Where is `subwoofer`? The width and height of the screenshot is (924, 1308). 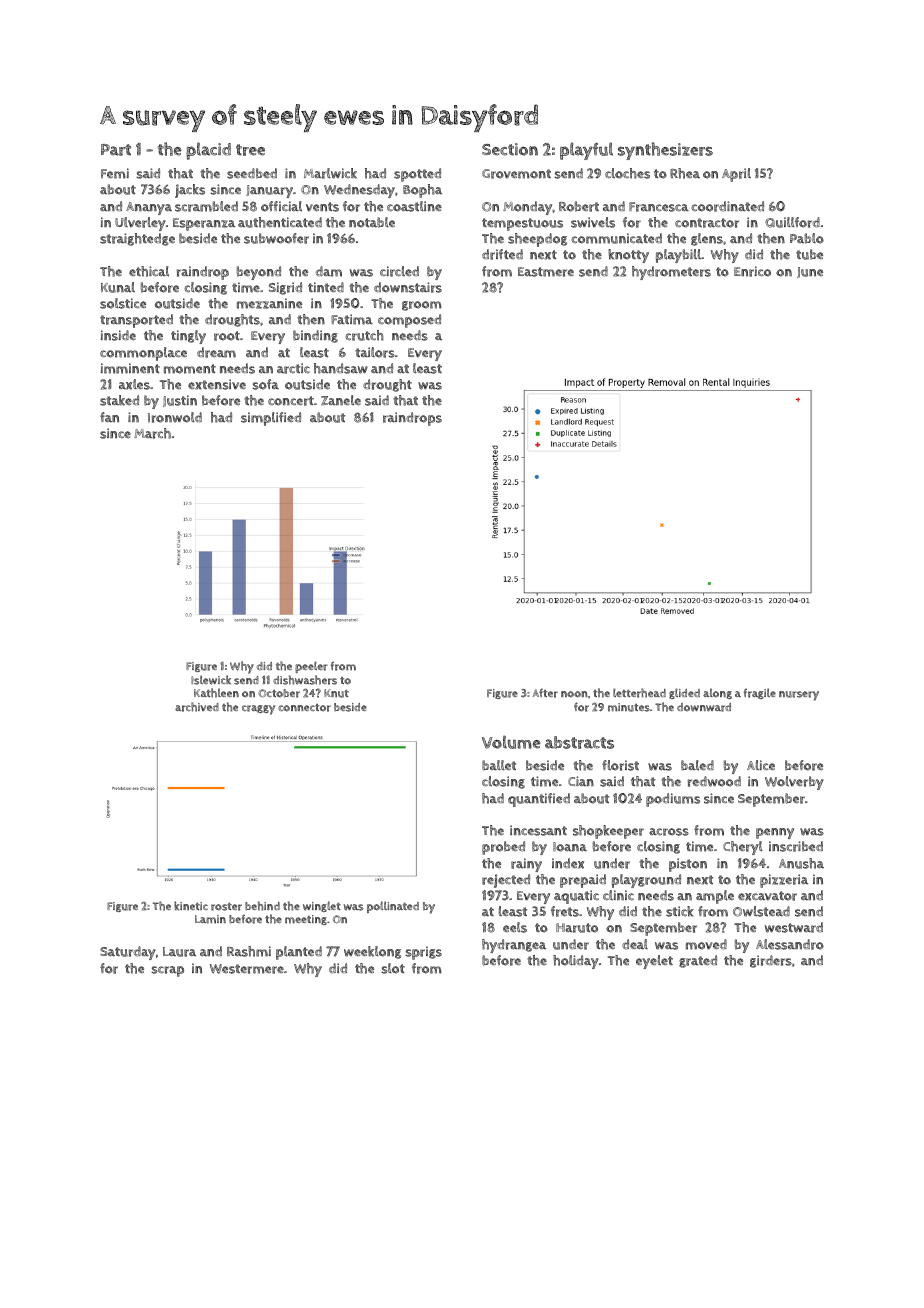 subwoofer is located at coordinates (276, 238).
